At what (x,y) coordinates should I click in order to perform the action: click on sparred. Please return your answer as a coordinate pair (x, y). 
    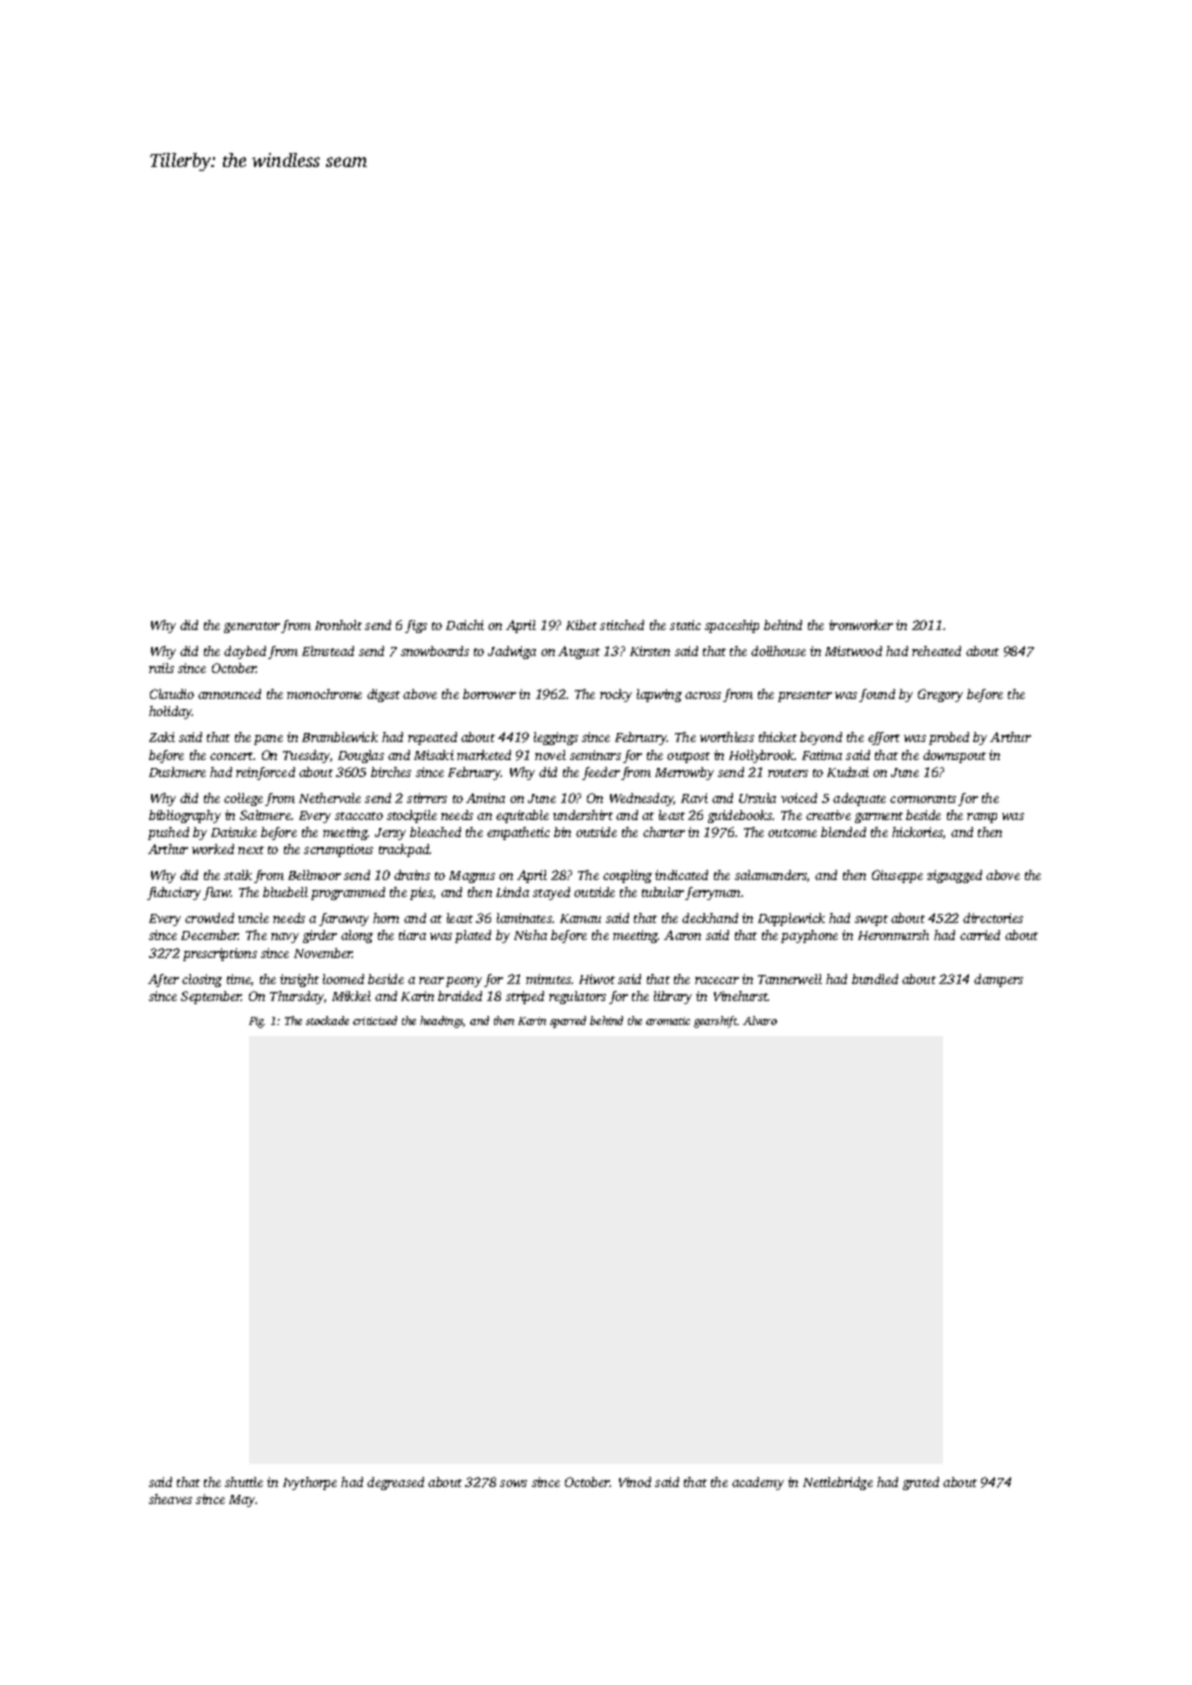
    Looking at the image, I should click on (568, 1022).
